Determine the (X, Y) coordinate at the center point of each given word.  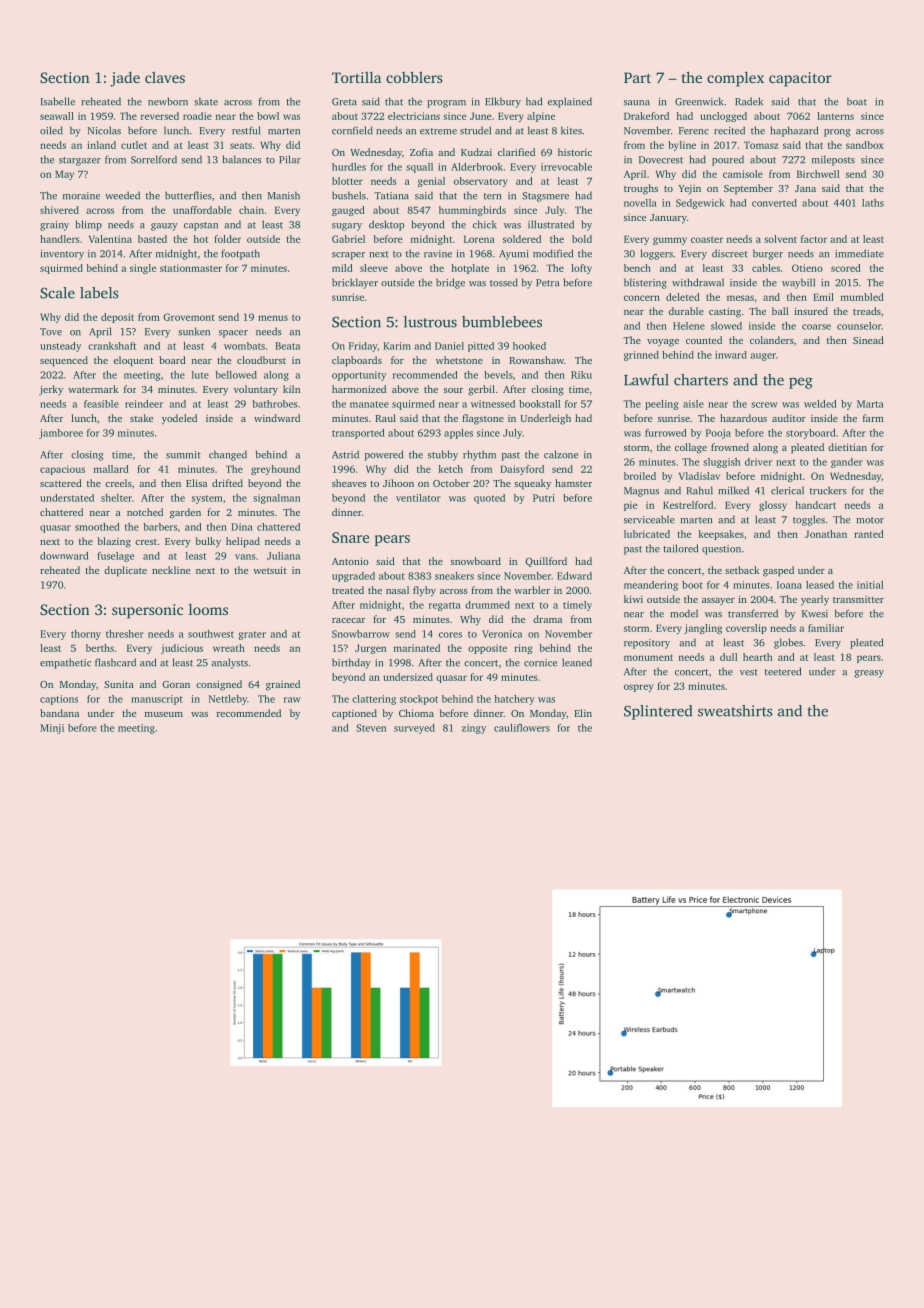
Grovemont (189, 317)
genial (431, 182)
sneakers (454, 576)
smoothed (97, 527)
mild (342, 268)
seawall (57, 116)
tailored (680, 548)
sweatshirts (735, 711)
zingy (474, 729)
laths (873, 203)
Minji (52, 729)
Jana (805, 188)
